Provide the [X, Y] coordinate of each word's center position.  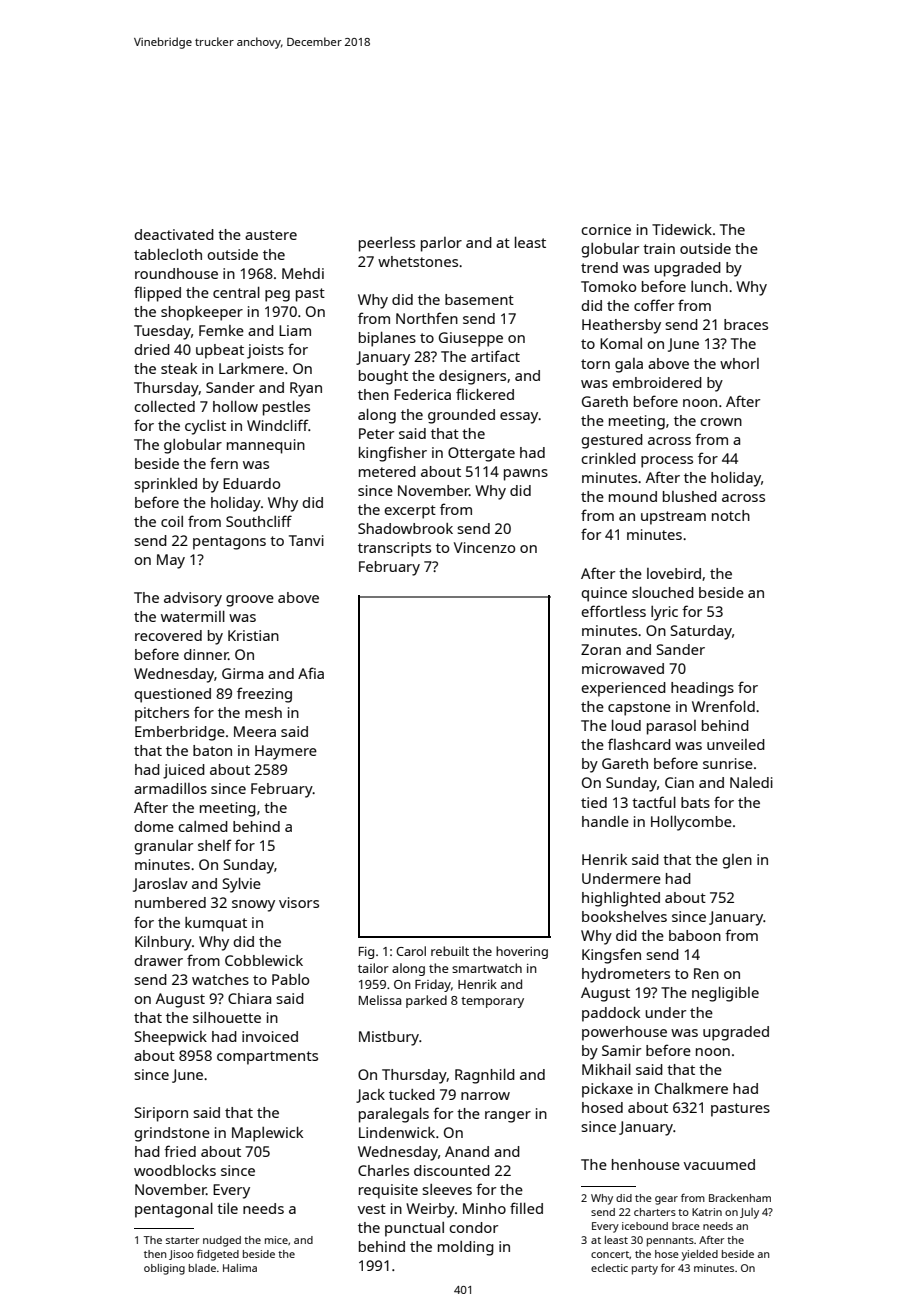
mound [633, 496]
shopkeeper [202, 313]
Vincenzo [484, 547]
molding [466, 1248]
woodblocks [175, 1170]
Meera [255, 731]
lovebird [674, 573]
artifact [495, 356]
